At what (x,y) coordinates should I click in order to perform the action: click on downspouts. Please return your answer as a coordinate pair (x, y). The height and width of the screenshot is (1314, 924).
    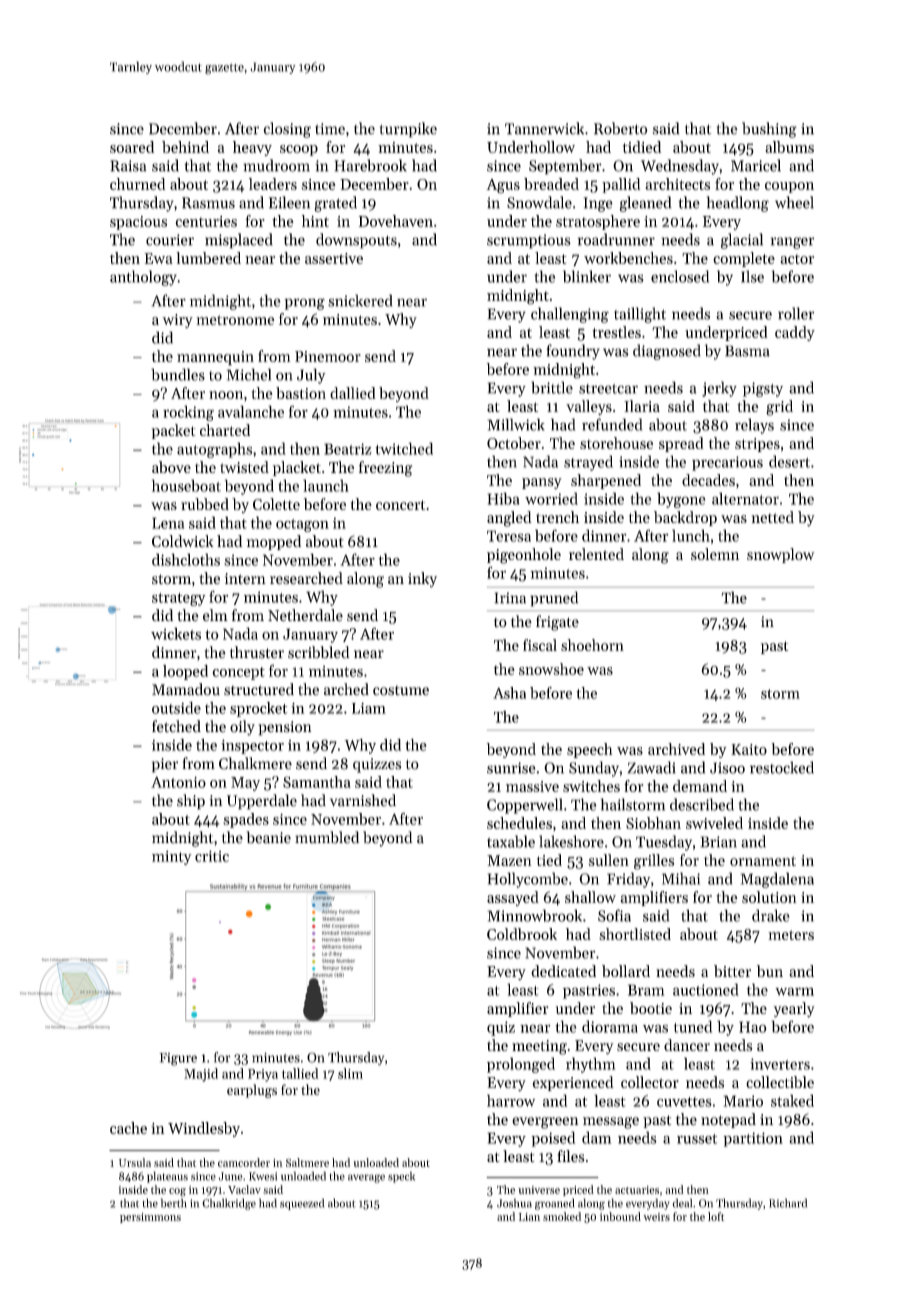
    Looking at the image, I should click on (356, 241).
